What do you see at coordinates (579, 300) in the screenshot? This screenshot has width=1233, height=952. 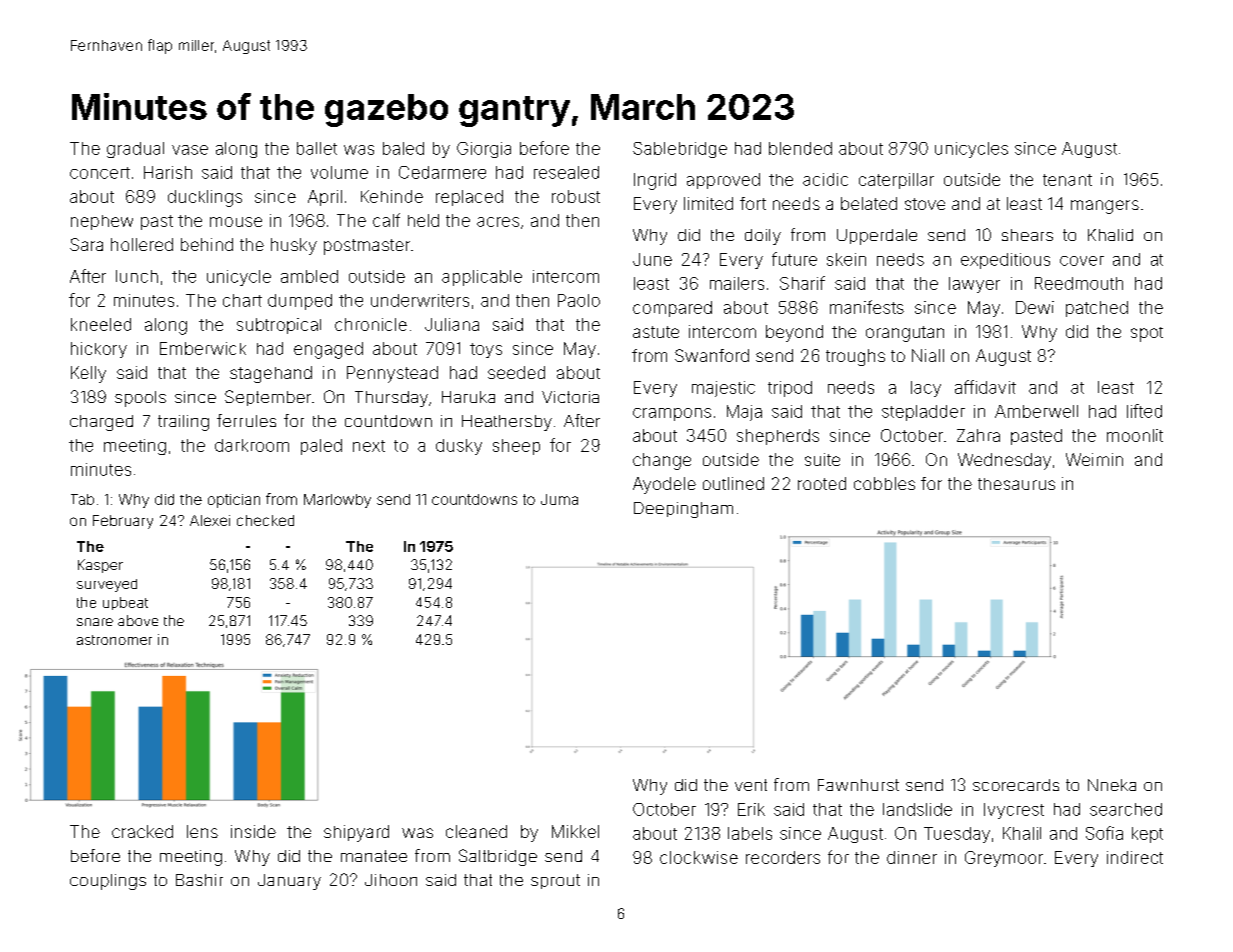 I see `Paolo` at bounding box center [579, 300].
